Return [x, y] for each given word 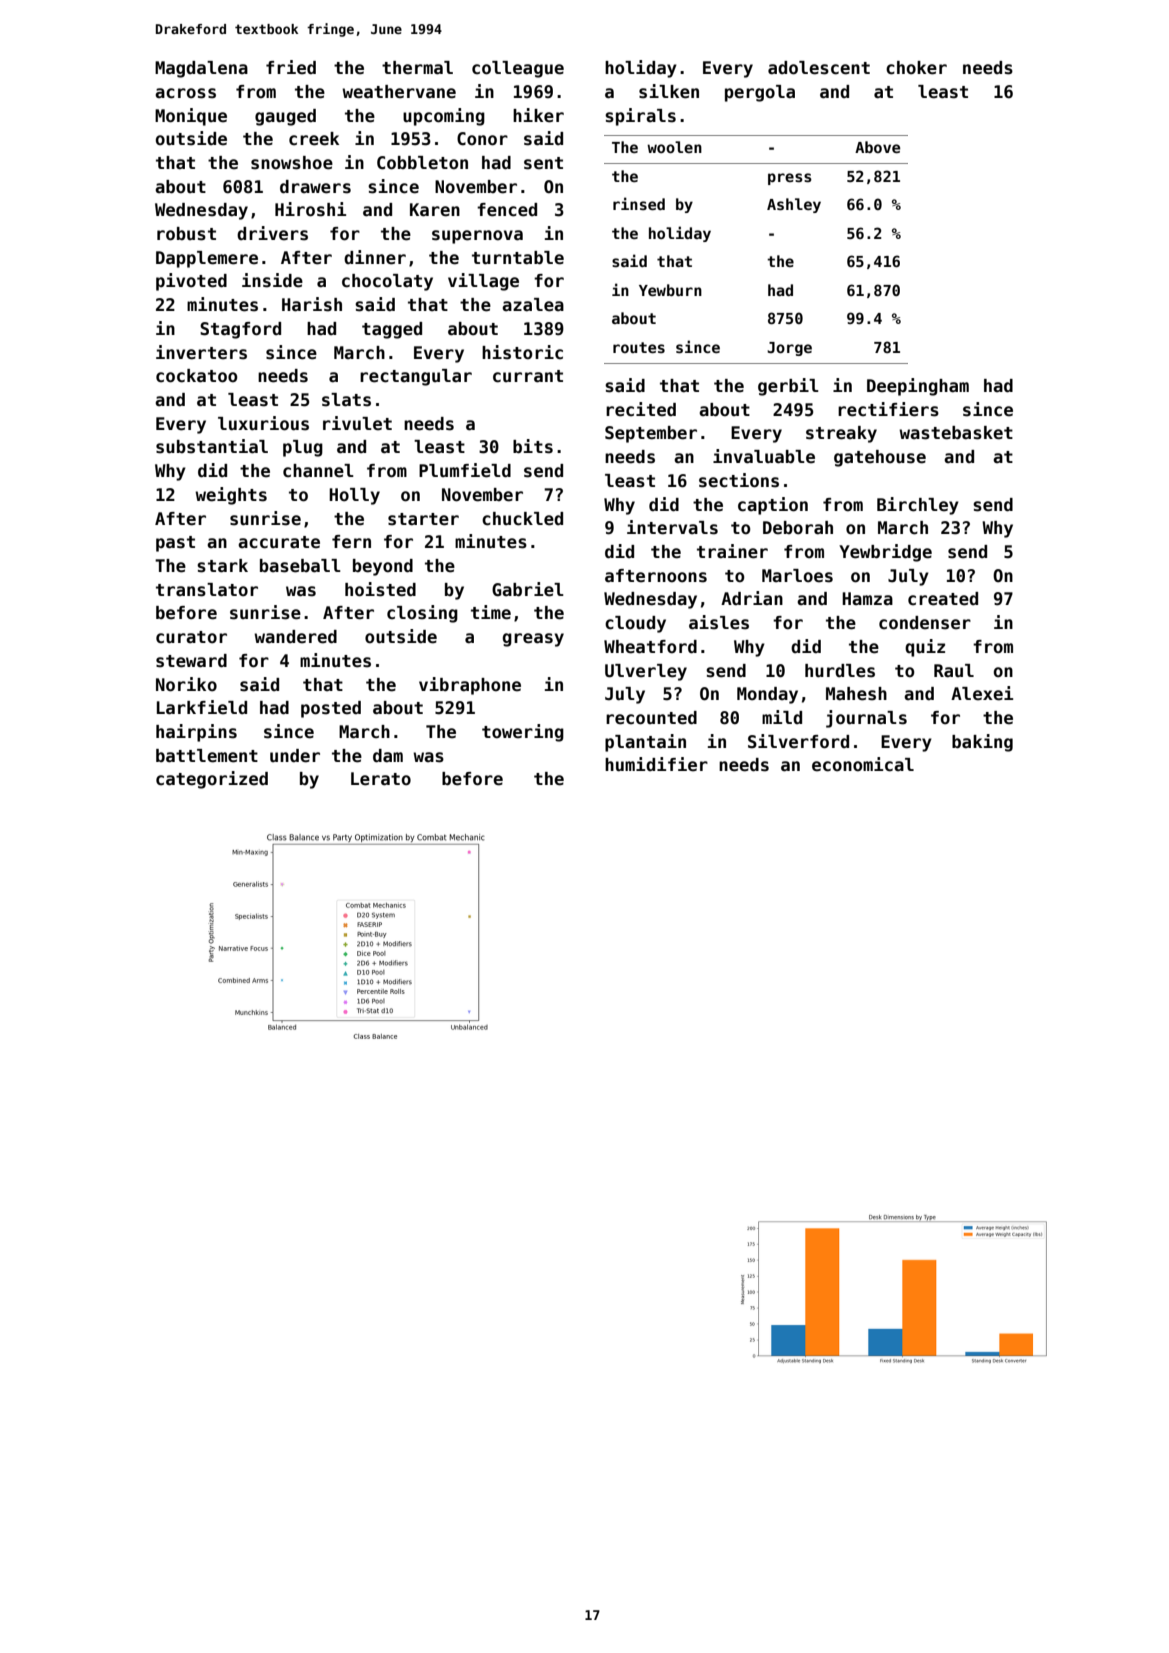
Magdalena [201, 69]
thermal [417, 68]
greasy [533, 640]
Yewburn [670, 290]
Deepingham [918, 387]
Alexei [982, 693]
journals [866, 719]
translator [207, 590]
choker [916, 68]
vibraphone [470, 686]
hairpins [196, 733]
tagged [392, 330]
